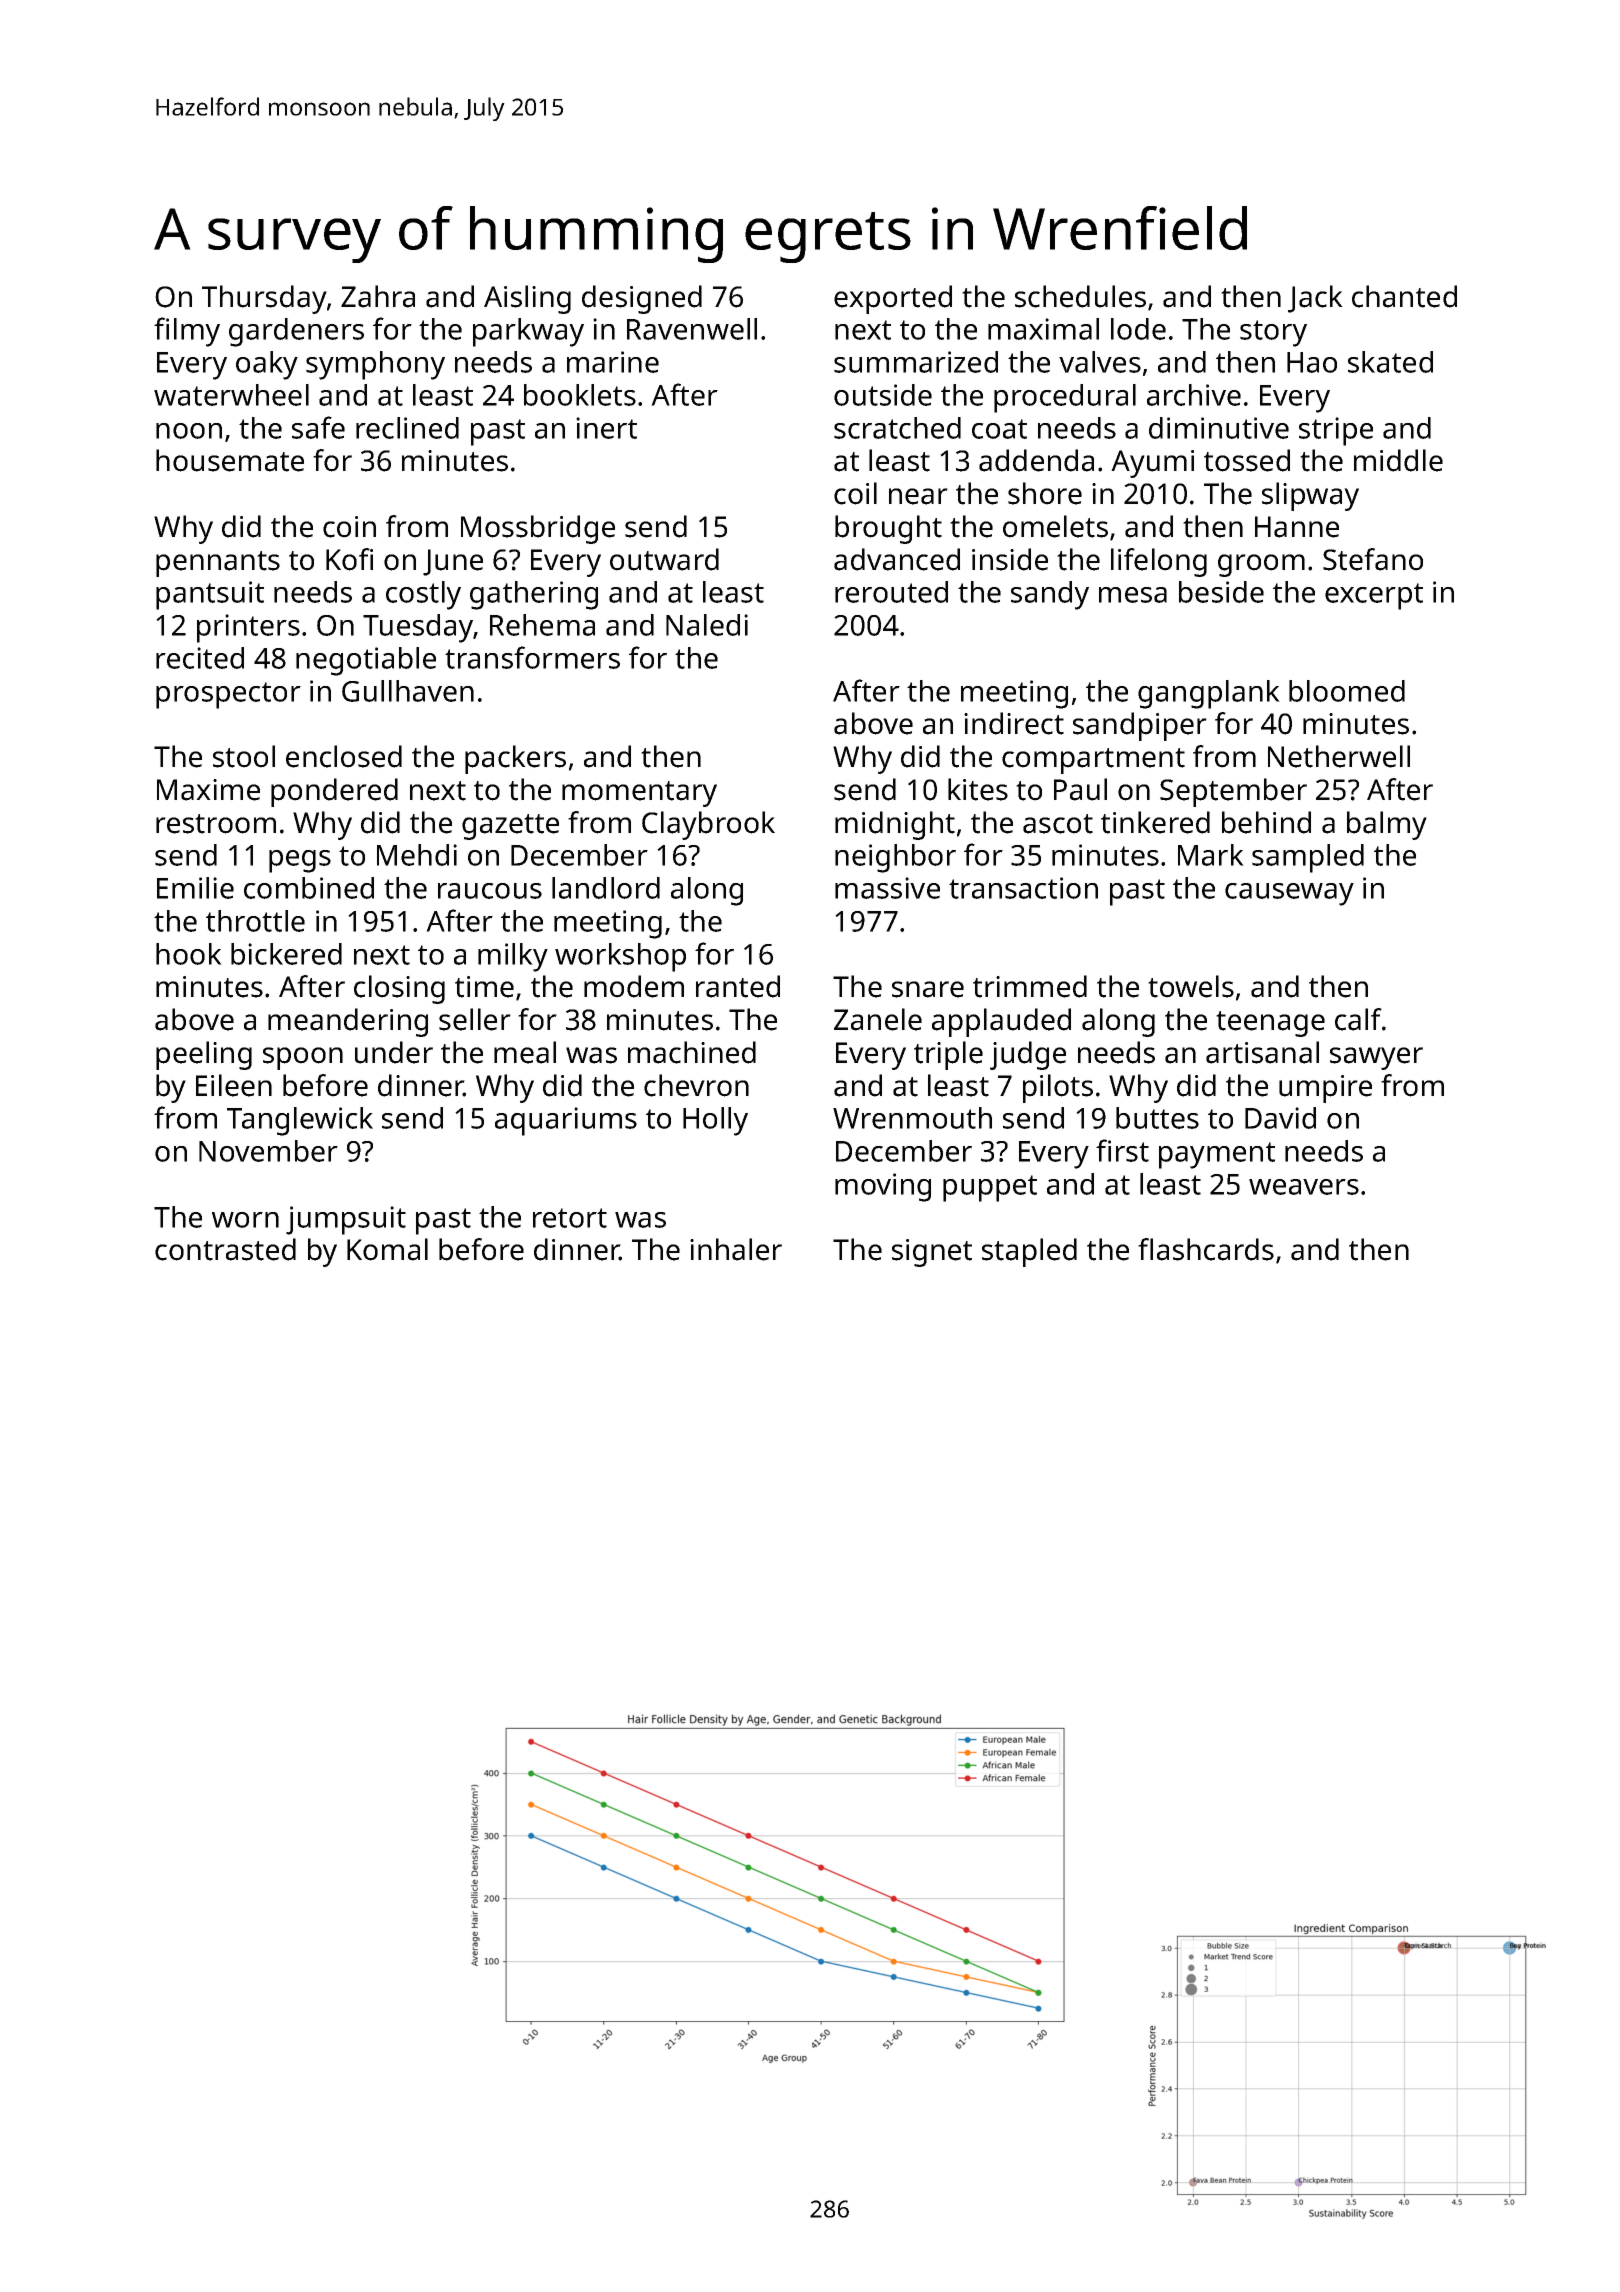 Image resolution: width=1620 pixels, height=2292 pixels. I want to click on Jack, so click(1315, 299).
